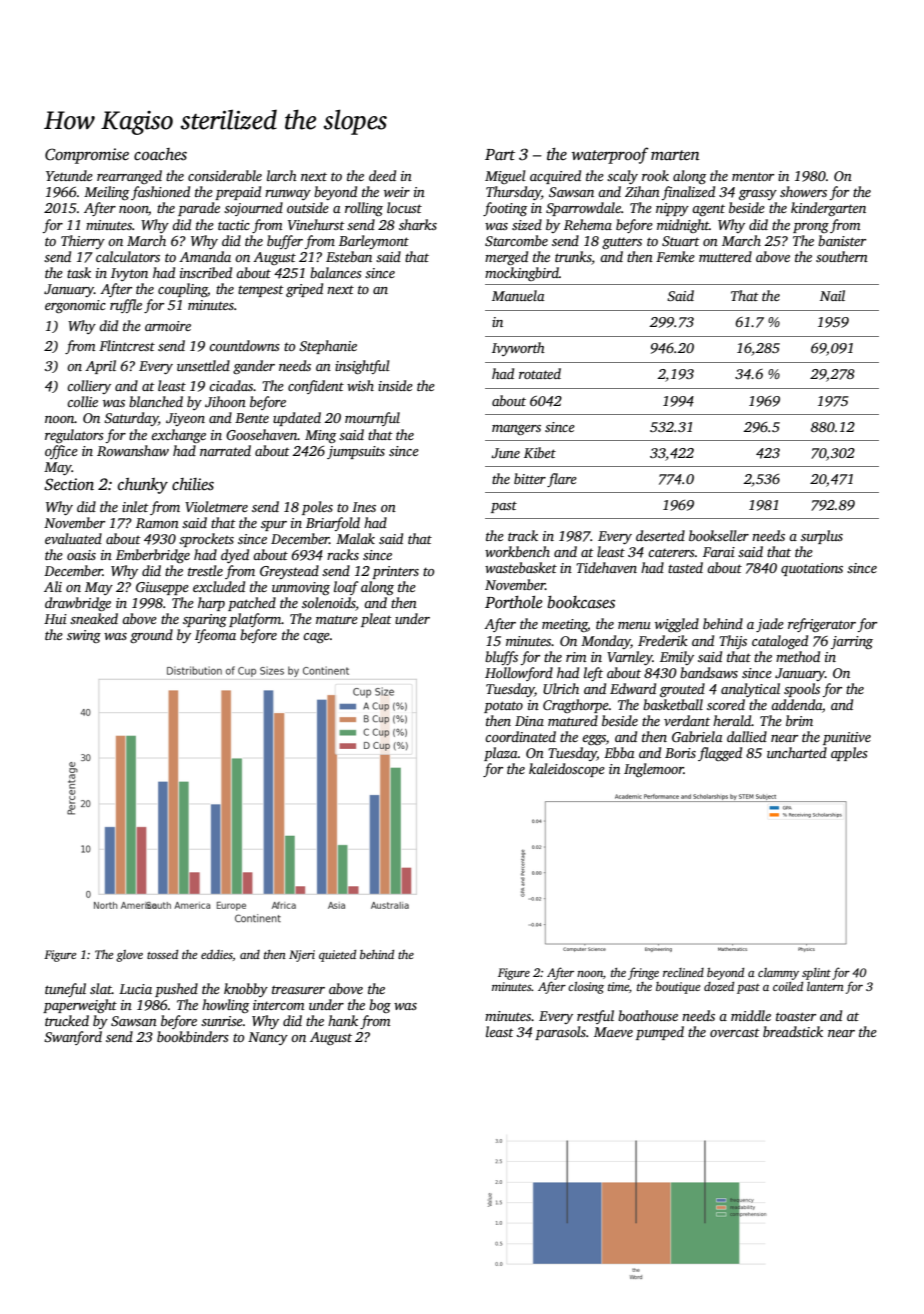  Describe the element at coordinates (501, 754) in the screenshot. I see `plaza` at that location.
